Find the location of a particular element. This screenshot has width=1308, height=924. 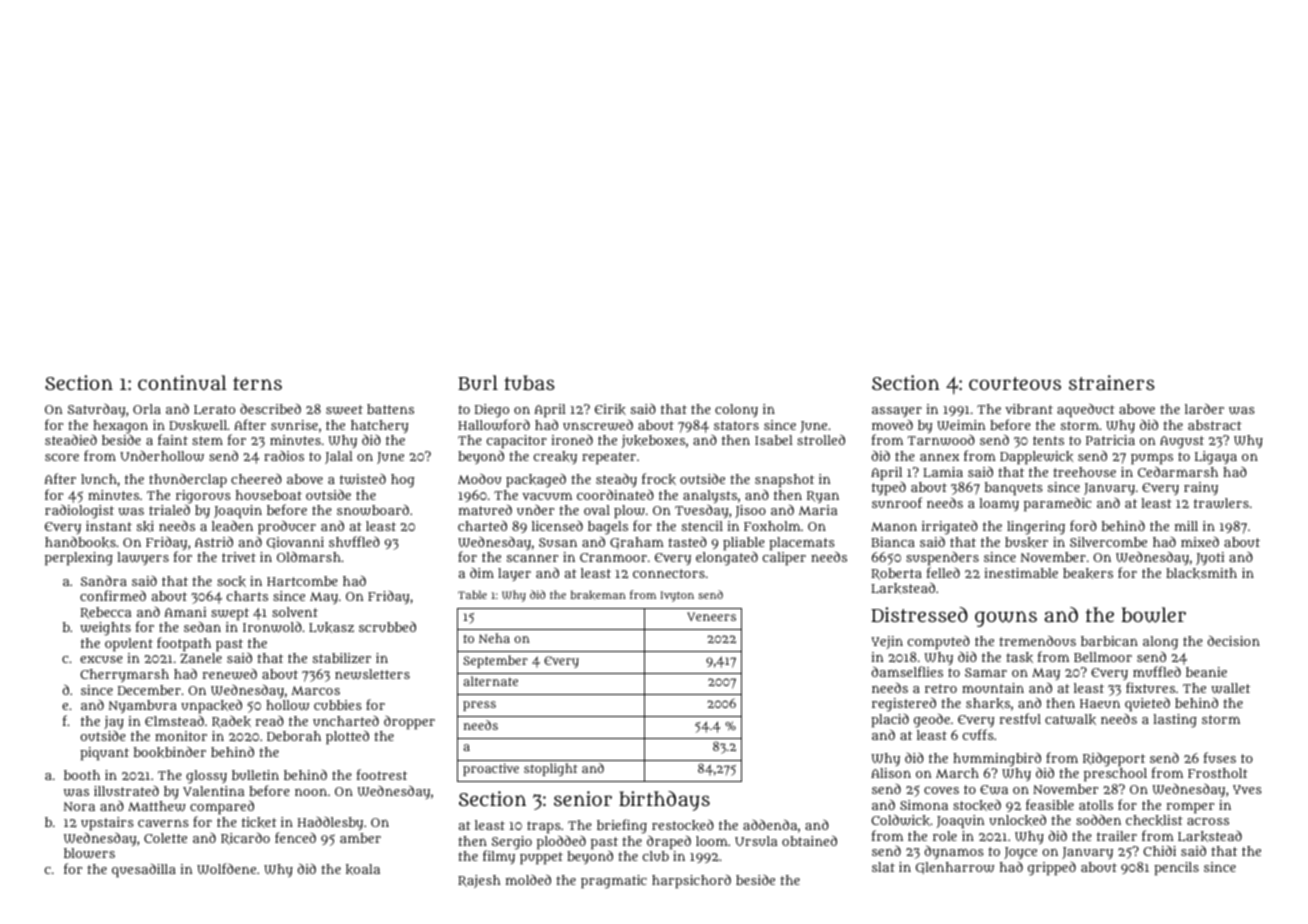

hexagon is located at coordinates (120, 427).
